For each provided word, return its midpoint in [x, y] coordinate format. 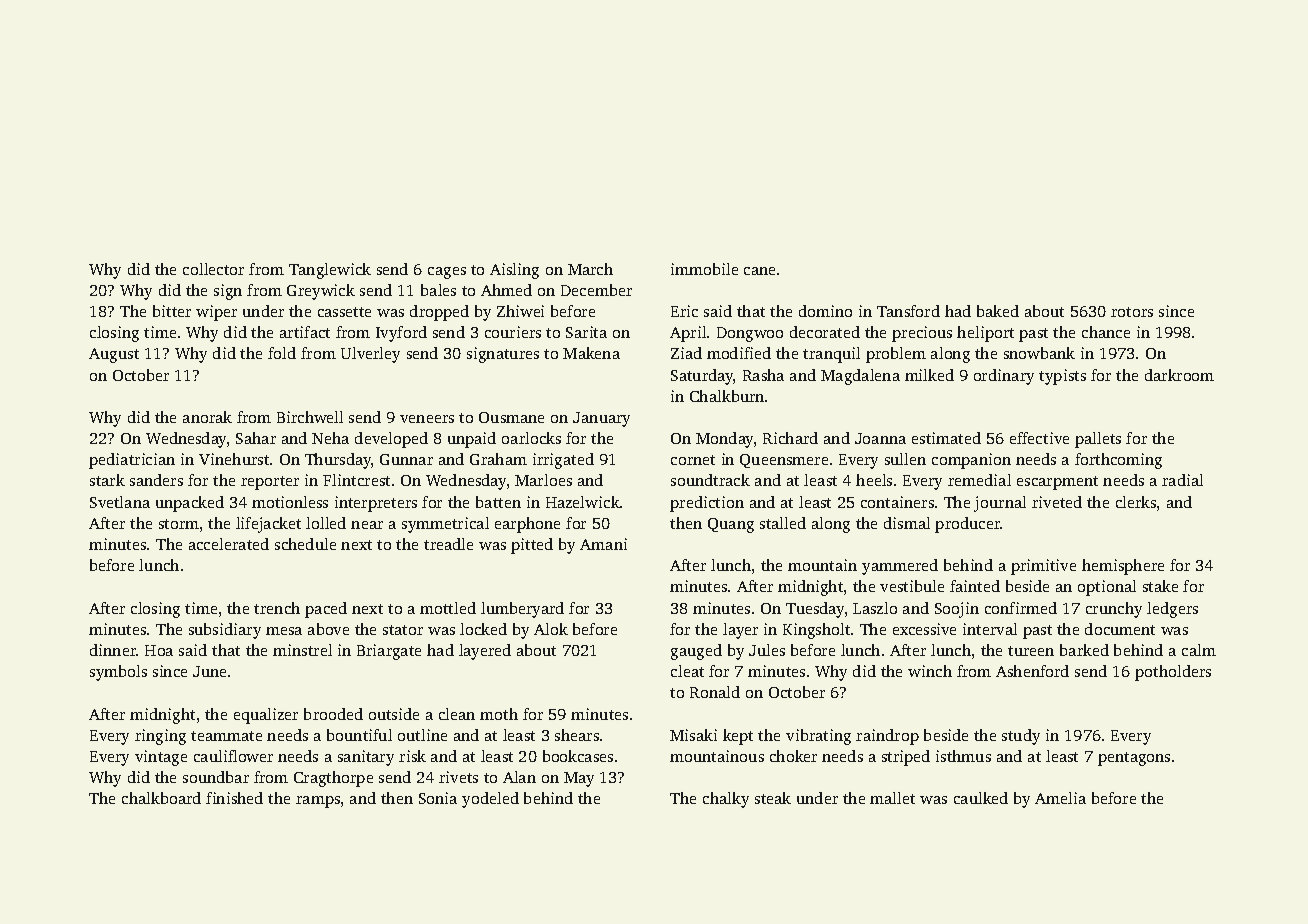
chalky [726, 800]
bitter [172, 311]
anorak [207, 417]
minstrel [302, 650]
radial [1182, 480]
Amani [603, 544]
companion [971, 461]
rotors [1132, 312]
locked [483, 629]
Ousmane [511, 417]
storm [179, 524]
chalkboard [161, 798]
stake [1160, 586]
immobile [704, 269]
